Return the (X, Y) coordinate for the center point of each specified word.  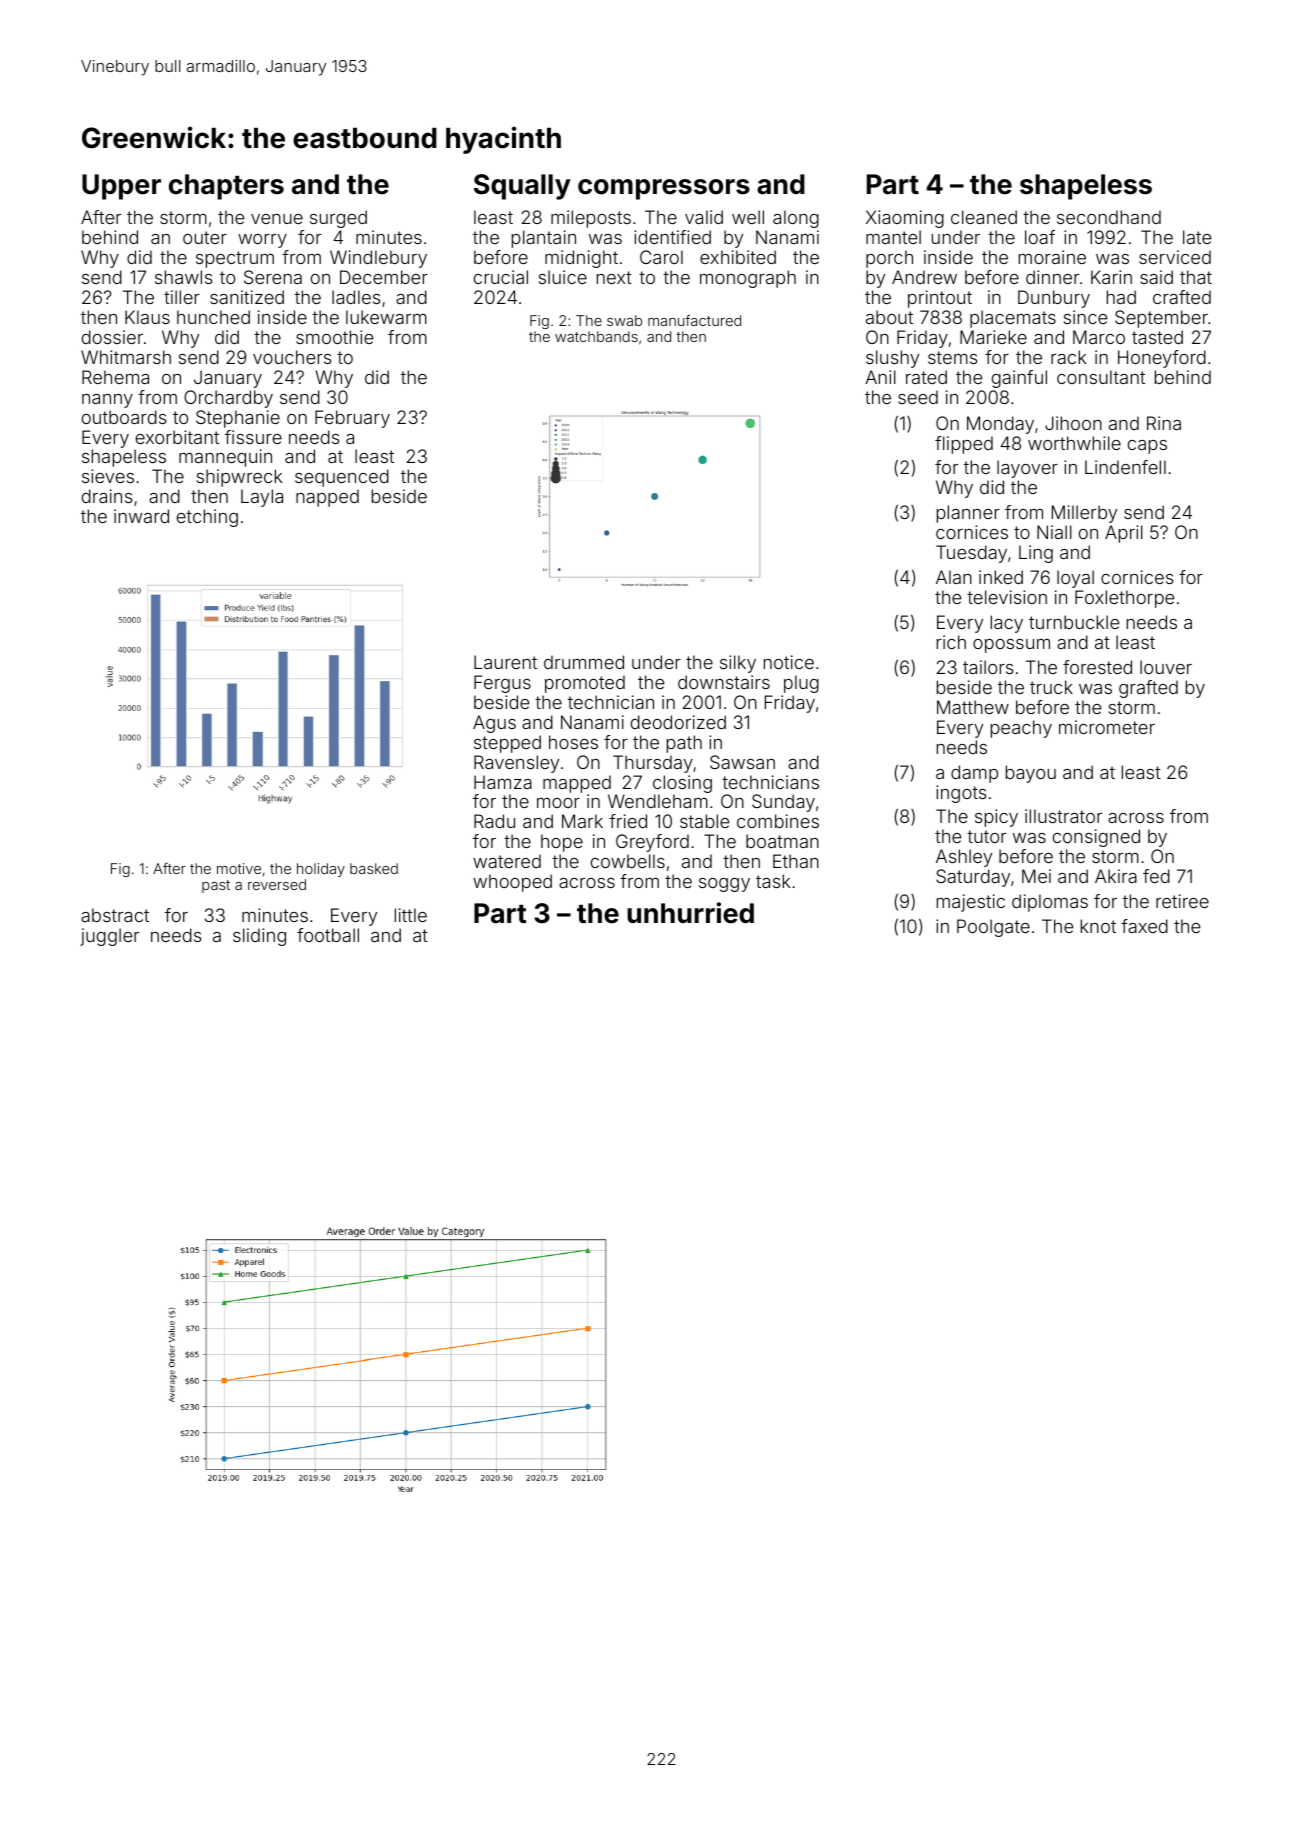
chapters (226, 187)
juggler (109, 937)
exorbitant (177, 437)
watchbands (596, 336)
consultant (1101, 377)
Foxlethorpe (1124, 599)
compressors (664, 189)
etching (207, 518)
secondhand (1109, 217)
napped (327, 498)
